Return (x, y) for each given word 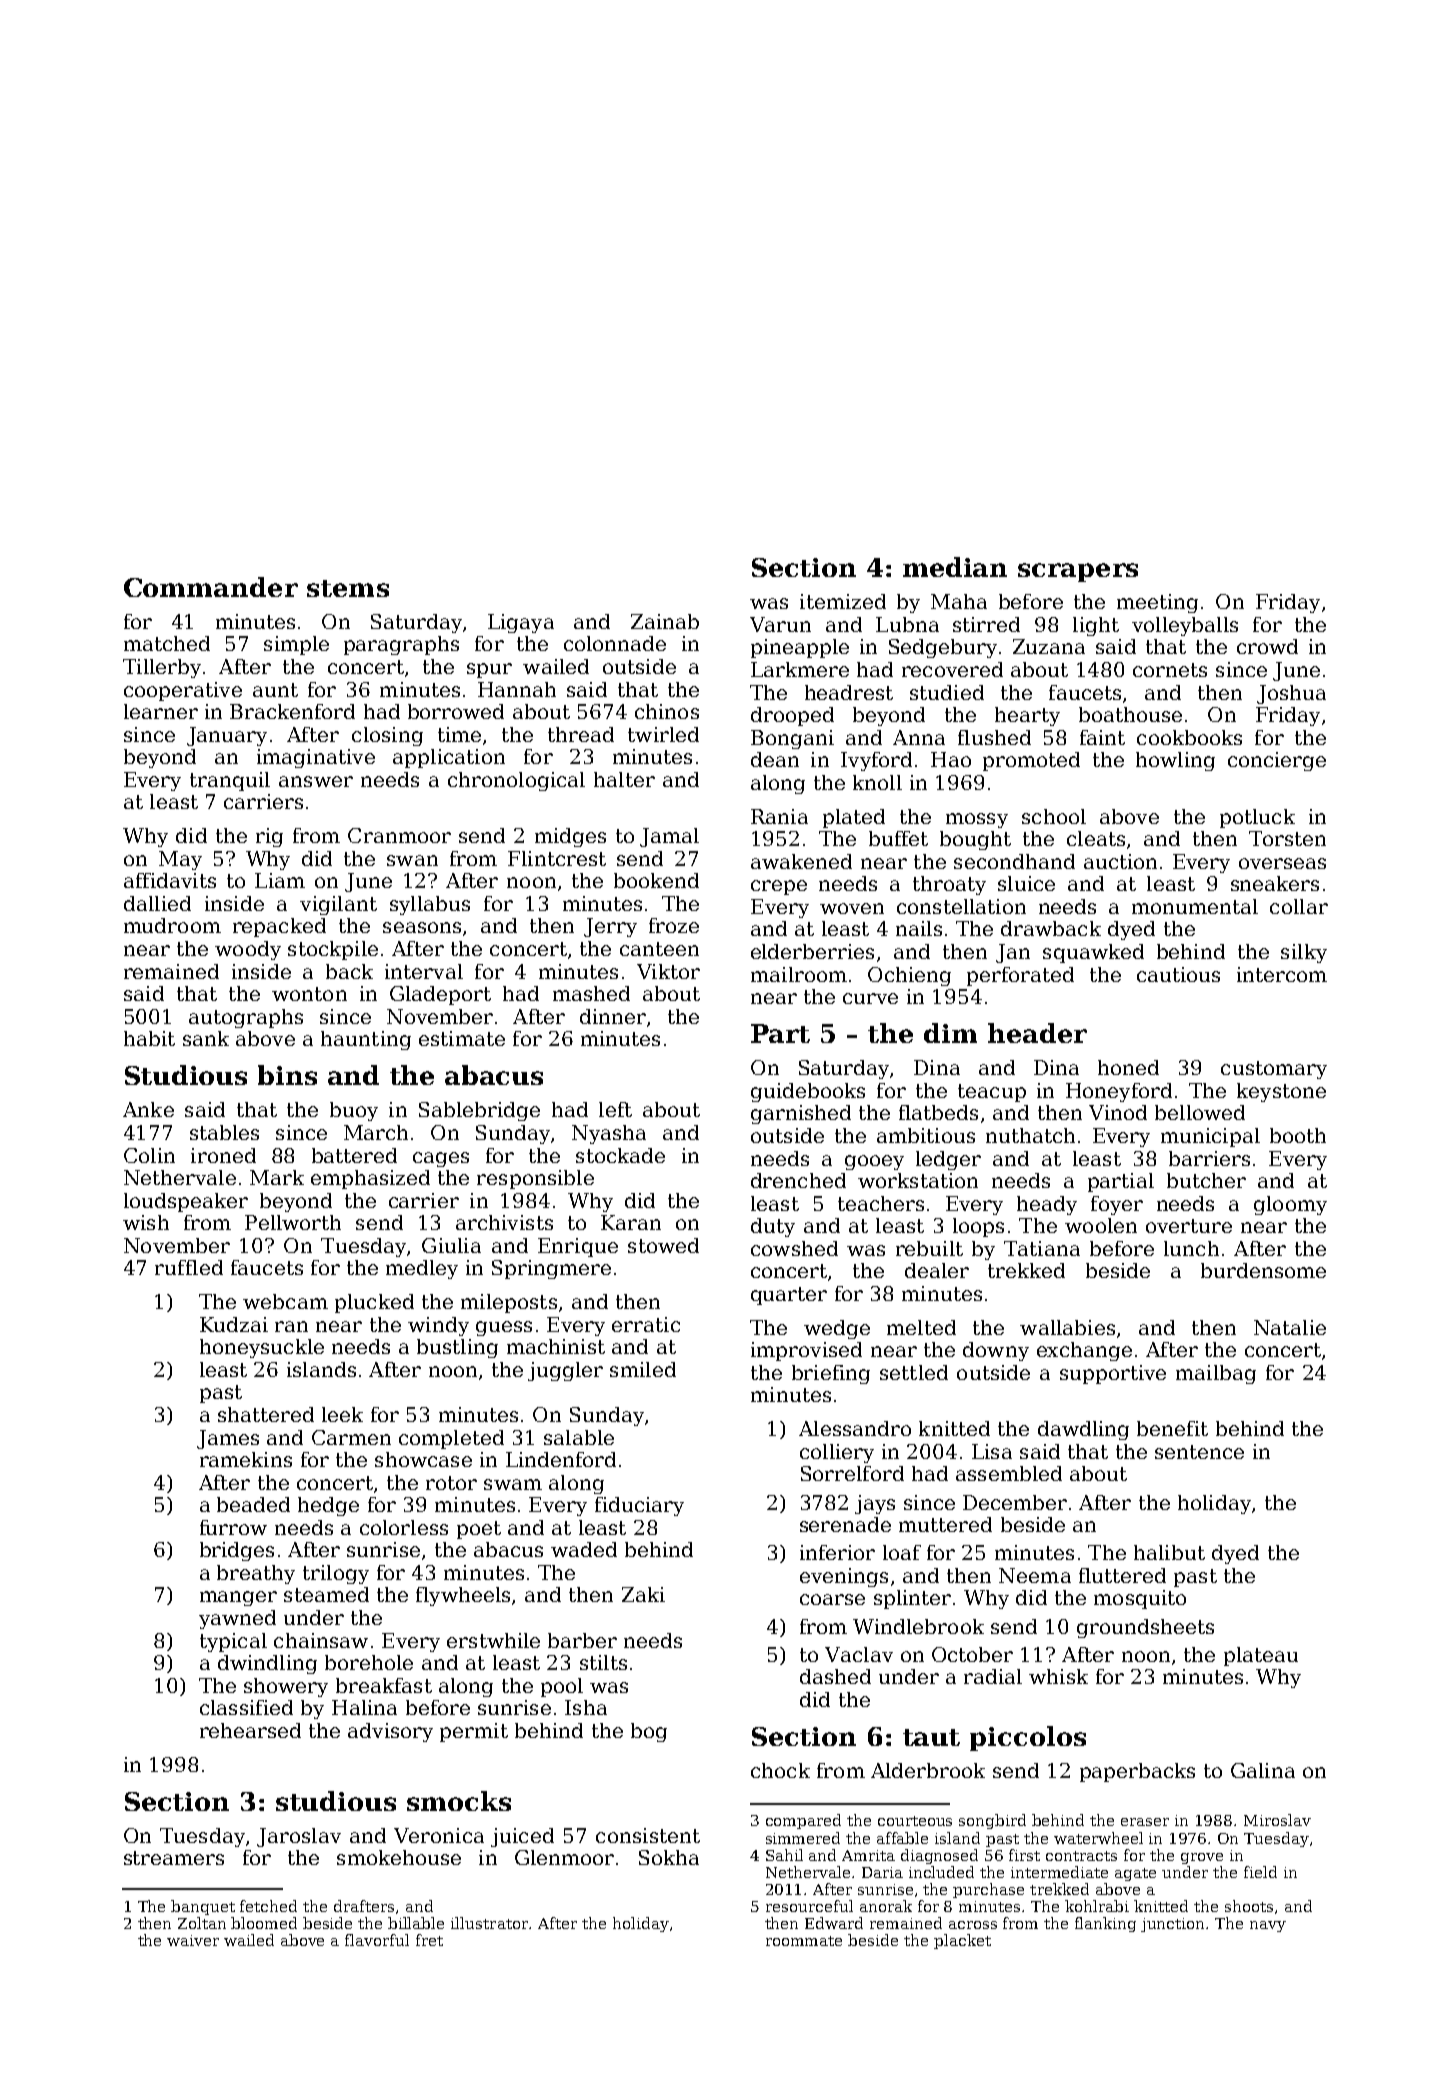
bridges (237, 1551)
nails (919, 928)
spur (489, 670)
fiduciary (639, 1506)
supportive (1113, 1374)
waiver (193, 1940)
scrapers (1078, 572)
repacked (279, 927)
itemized (843, 601)
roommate (804, 1941)
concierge (1277, 761)
